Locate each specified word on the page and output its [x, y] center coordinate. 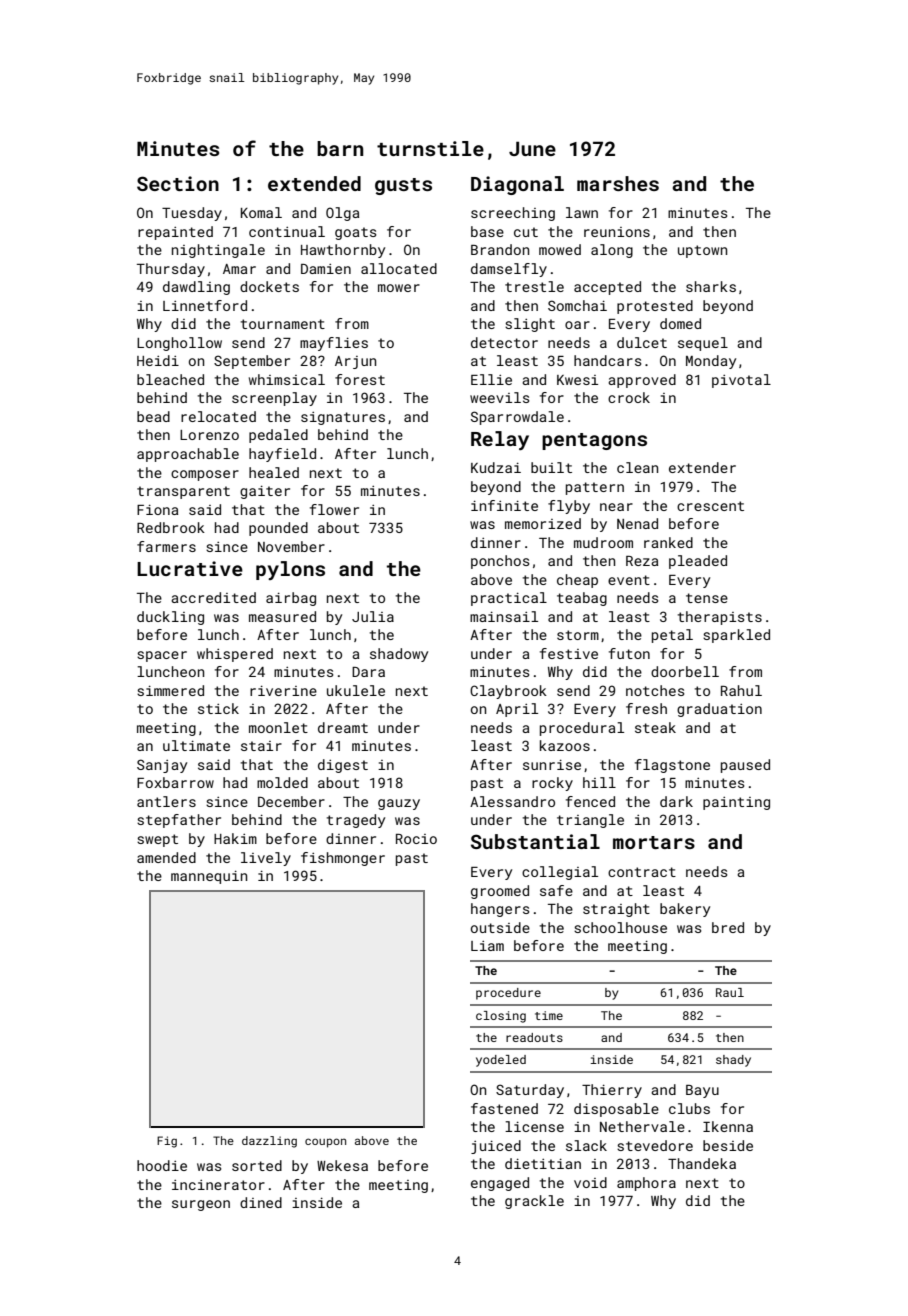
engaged [500, 1184]
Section [178, 183]
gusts [403, 186]
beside [728, 1145]
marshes [618, 183]
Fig [167, 1142]
